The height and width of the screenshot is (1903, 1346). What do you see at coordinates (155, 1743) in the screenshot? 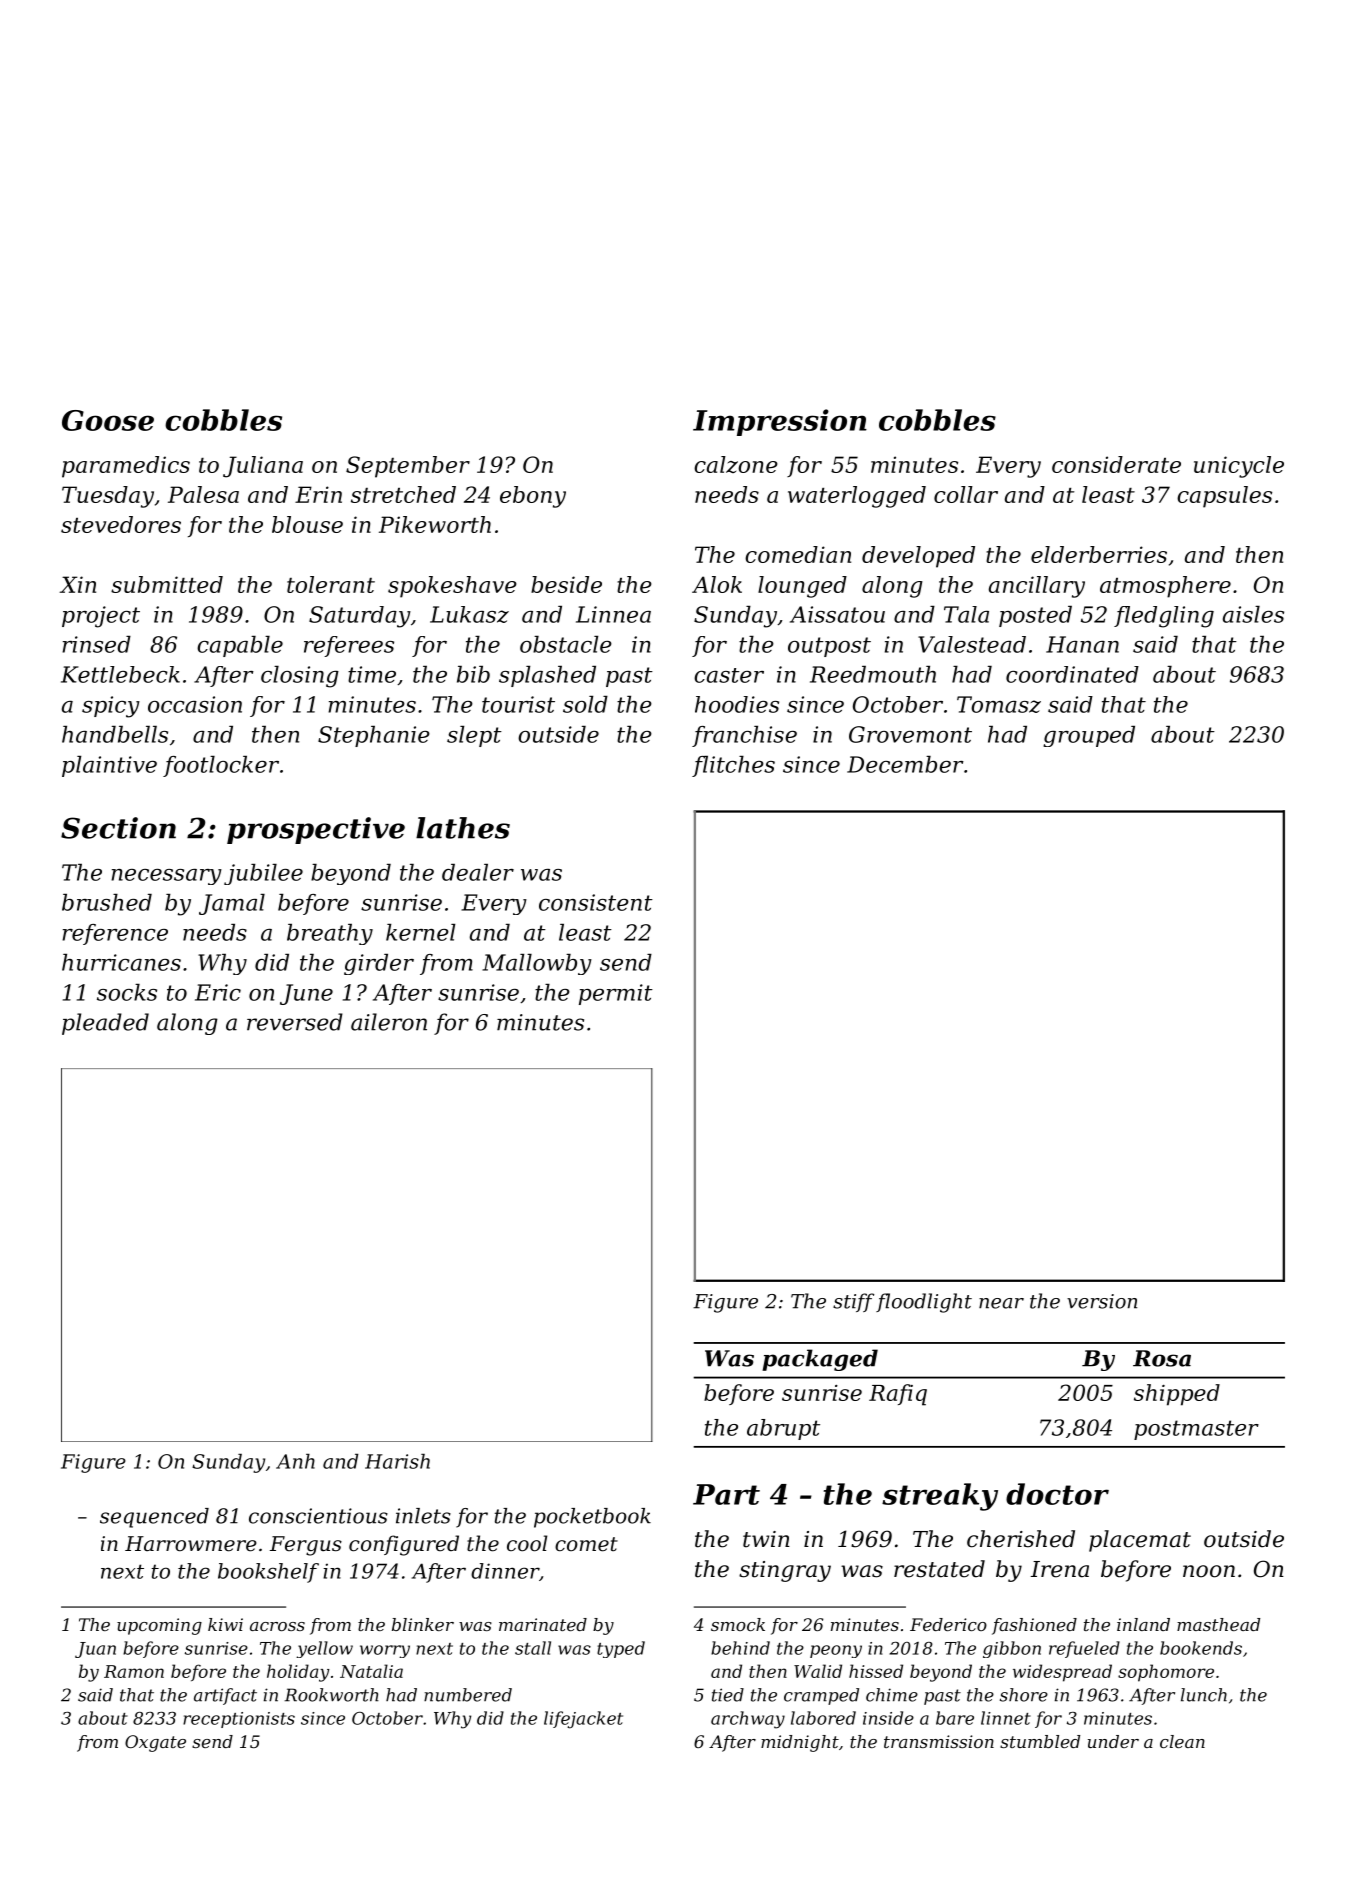
I see `Oxgate` at bounding box center [155, 1743].
